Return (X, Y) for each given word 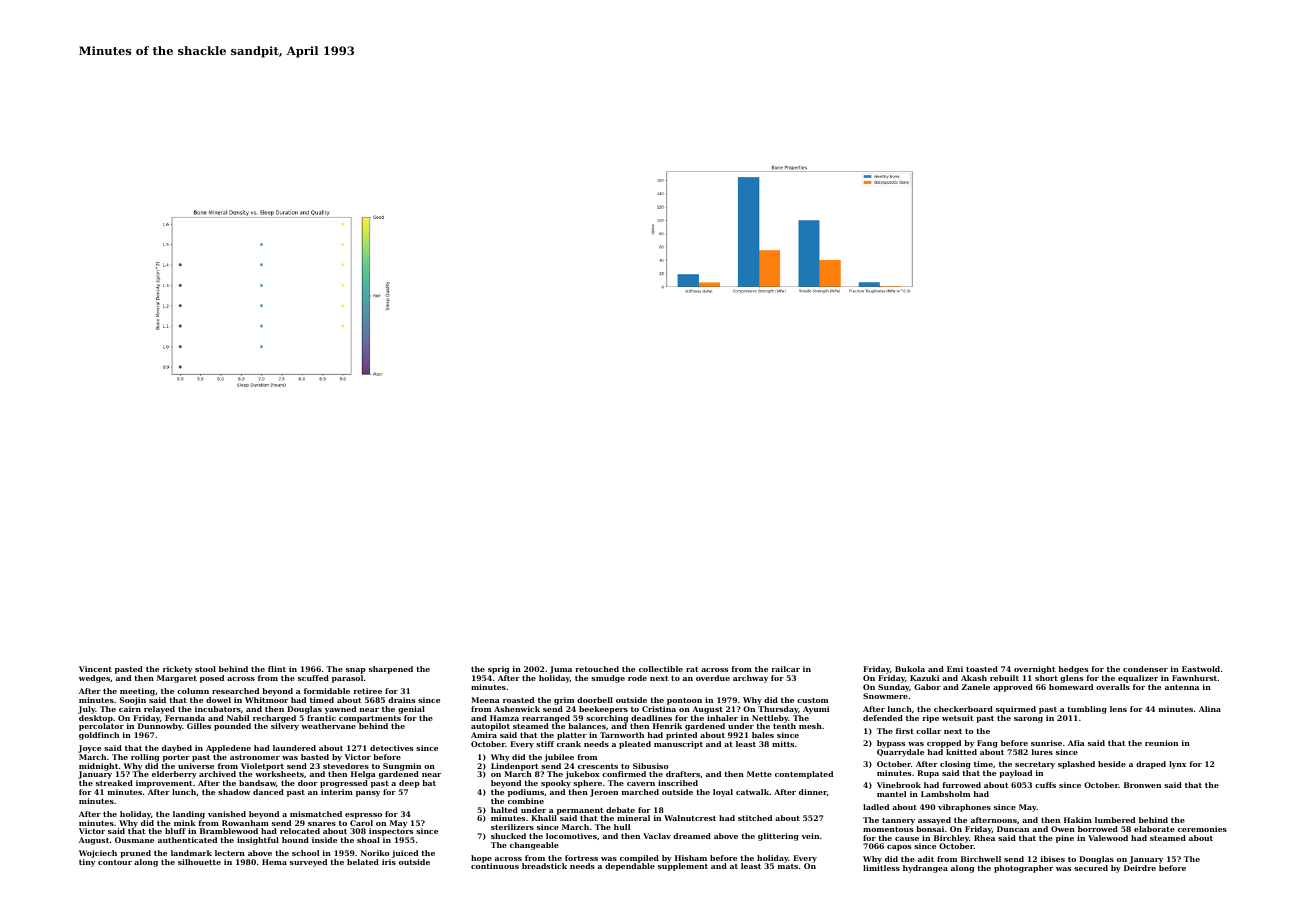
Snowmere (885, 696)
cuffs (1045, 785)
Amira (484, 735)
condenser (1145, 669)
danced (268, 792)
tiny (87, 863)
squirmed (1016, 710)
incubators (218, 709)
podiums (526, 793)
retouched (597, 669)
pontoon (684, 701)
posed (212, 679)
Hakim (1078, 820)
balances (587, 726)
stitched (755, 818)
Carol (361, 823)
